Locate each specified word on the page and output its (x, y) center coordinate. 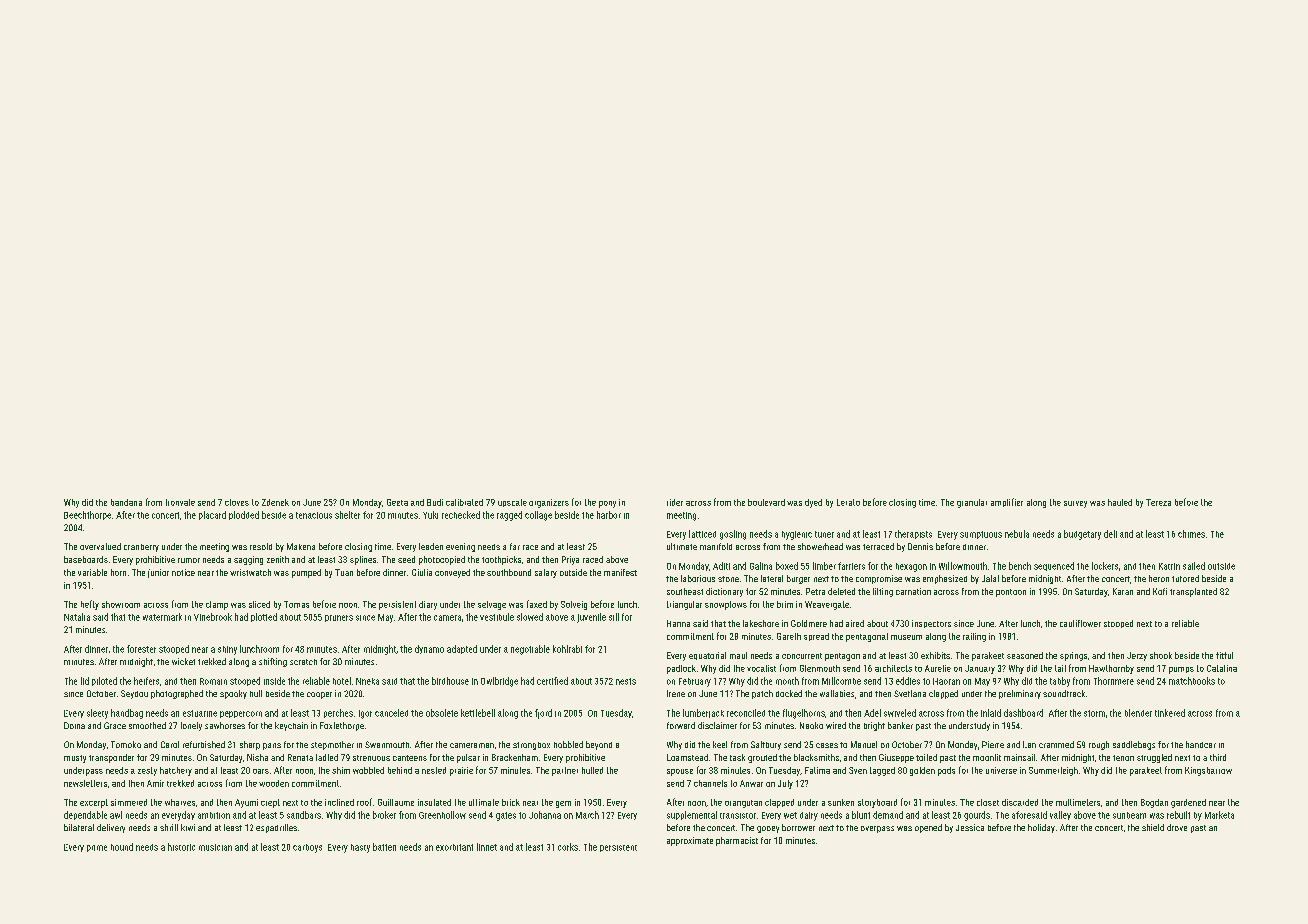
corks (568, 847)
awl (116, 815)
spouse (680, 772)
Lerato (848, 502)
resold (261, 546)
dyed (813, 503)
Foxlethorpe (342, 726)
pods (946, 771)
